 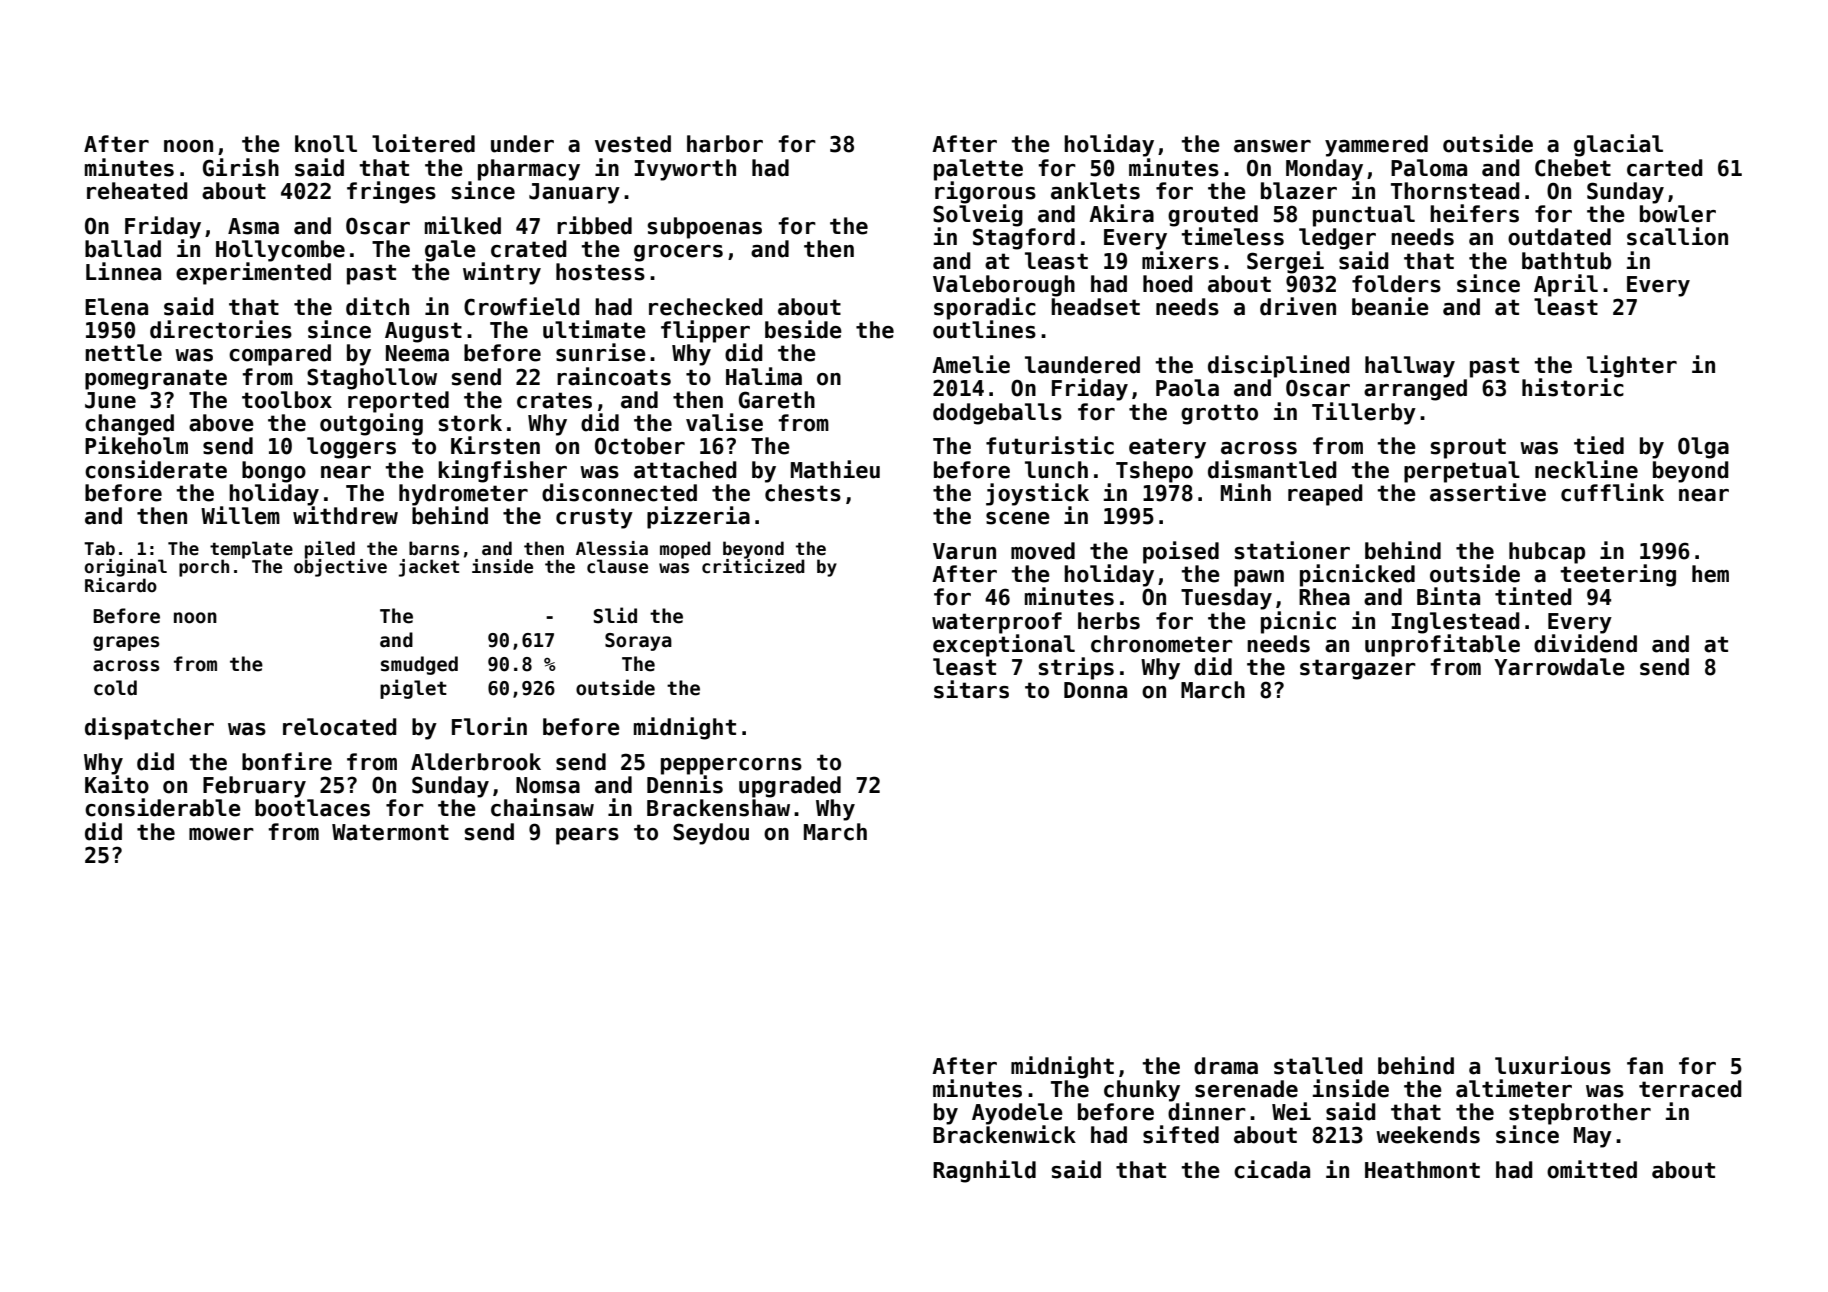 What do you see at coordinates (529, 170) in the image?
I see `pharmacy` at bounding box center [529, 170].
